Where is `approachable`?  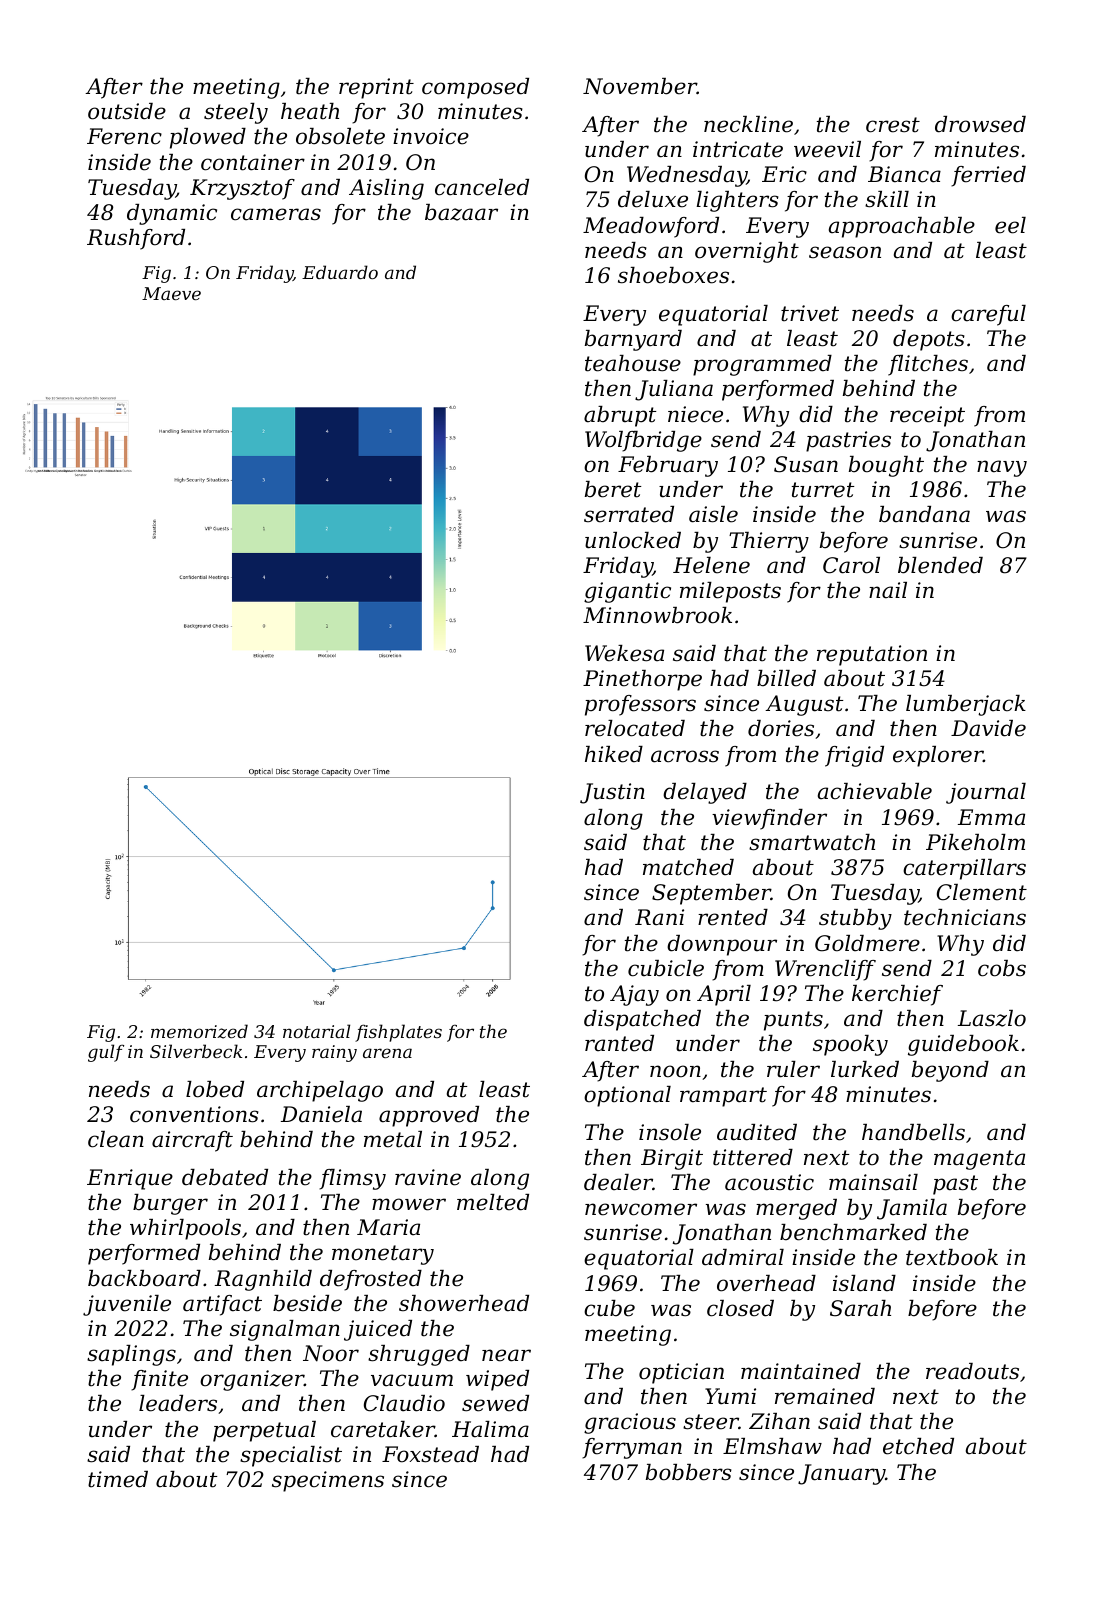
approachable is located at coordinates (902, 227).
